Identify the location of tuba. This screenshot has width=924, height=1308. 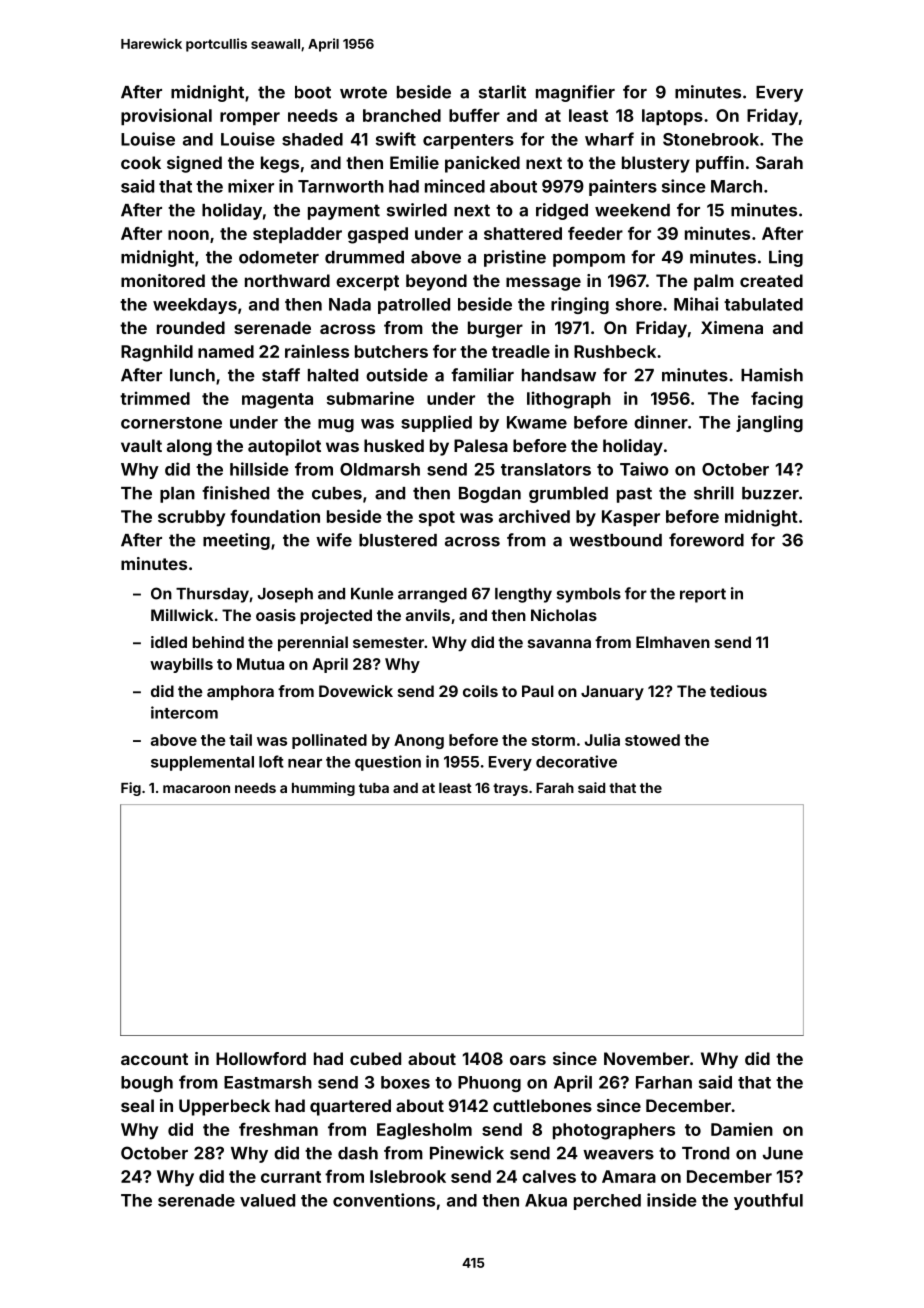
(374, 788).
